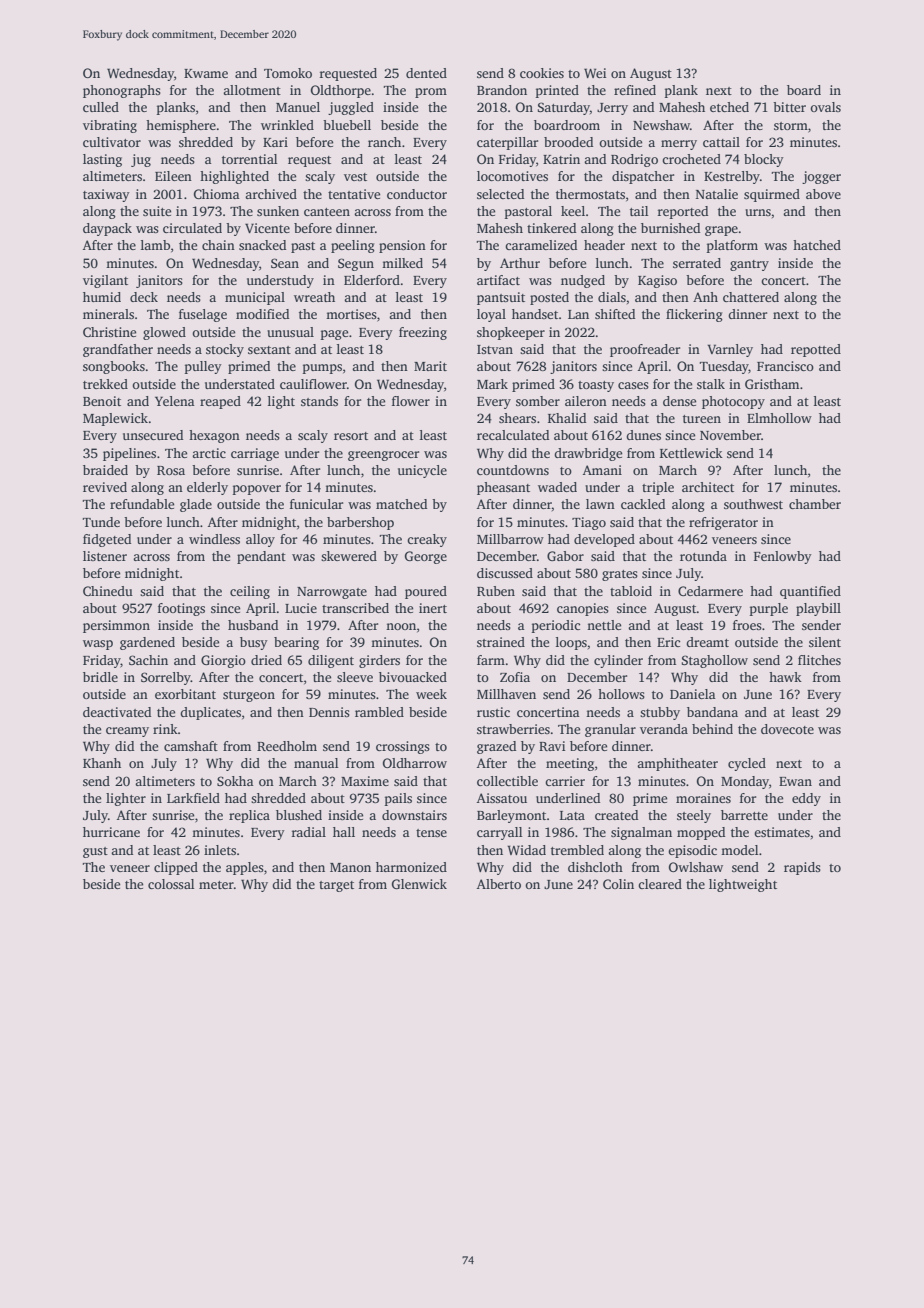 Image resolution: width=924 pixels, height=1308 pixels. Describe the element at coordinates (108, 591) in the screenshot. I see `Chinedu` at that location.
